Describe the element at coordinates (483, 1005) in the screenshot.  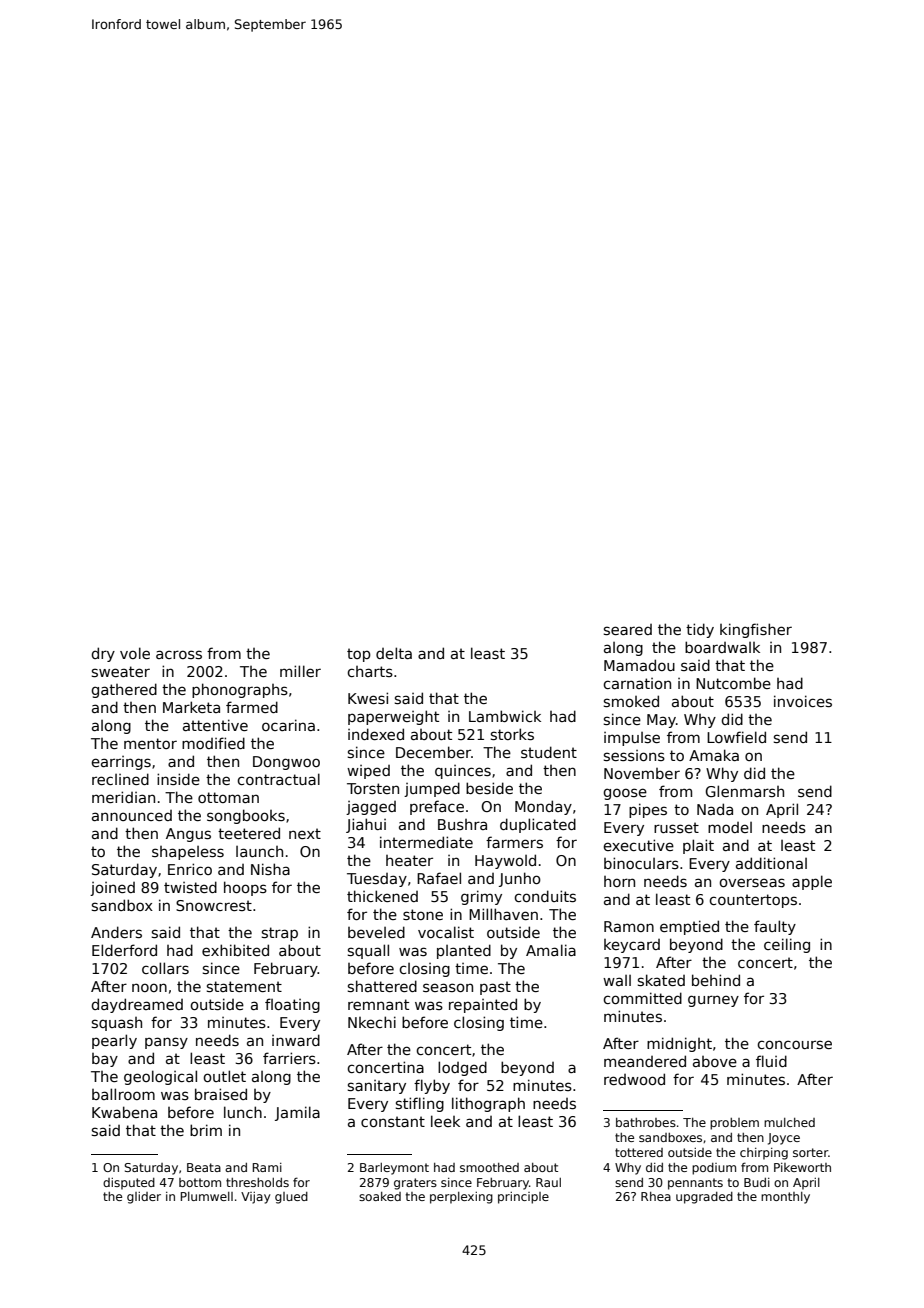
I see `repainted` at that location.
